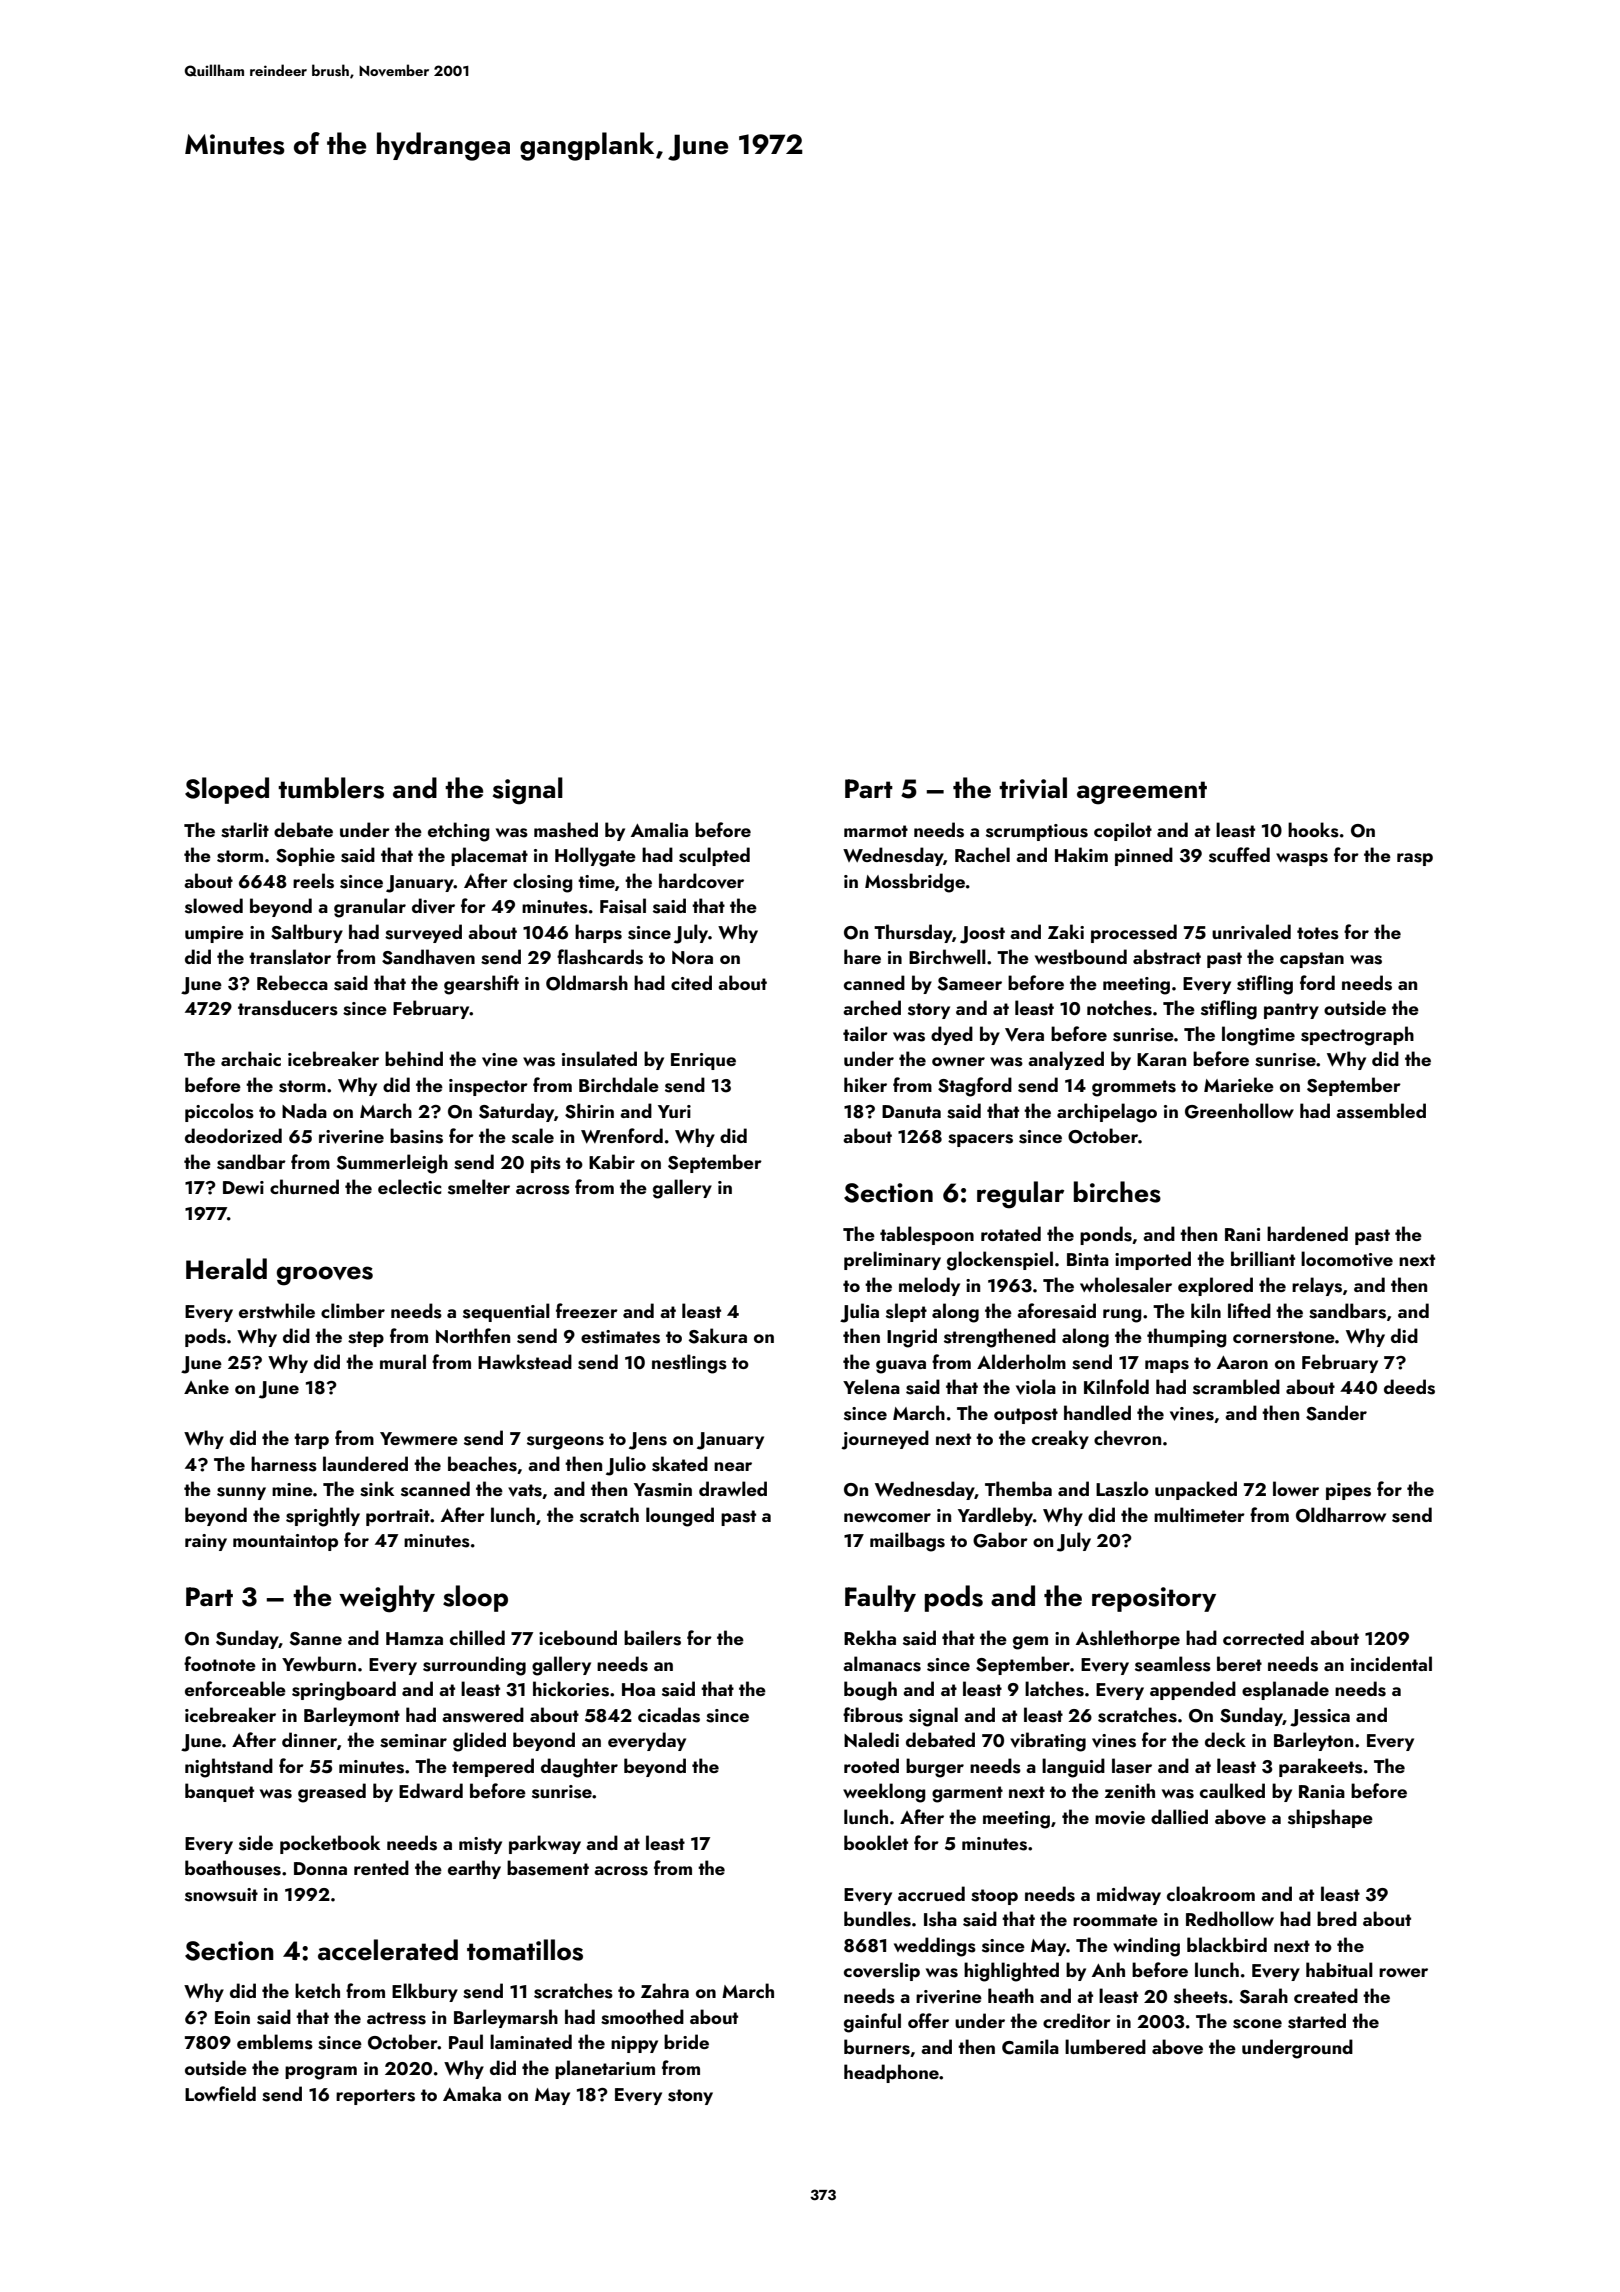 The image size is (1620, 2292). Describe the element at coordinates (1115, 1920) in the screenshot. I see `roommate` at that location.
